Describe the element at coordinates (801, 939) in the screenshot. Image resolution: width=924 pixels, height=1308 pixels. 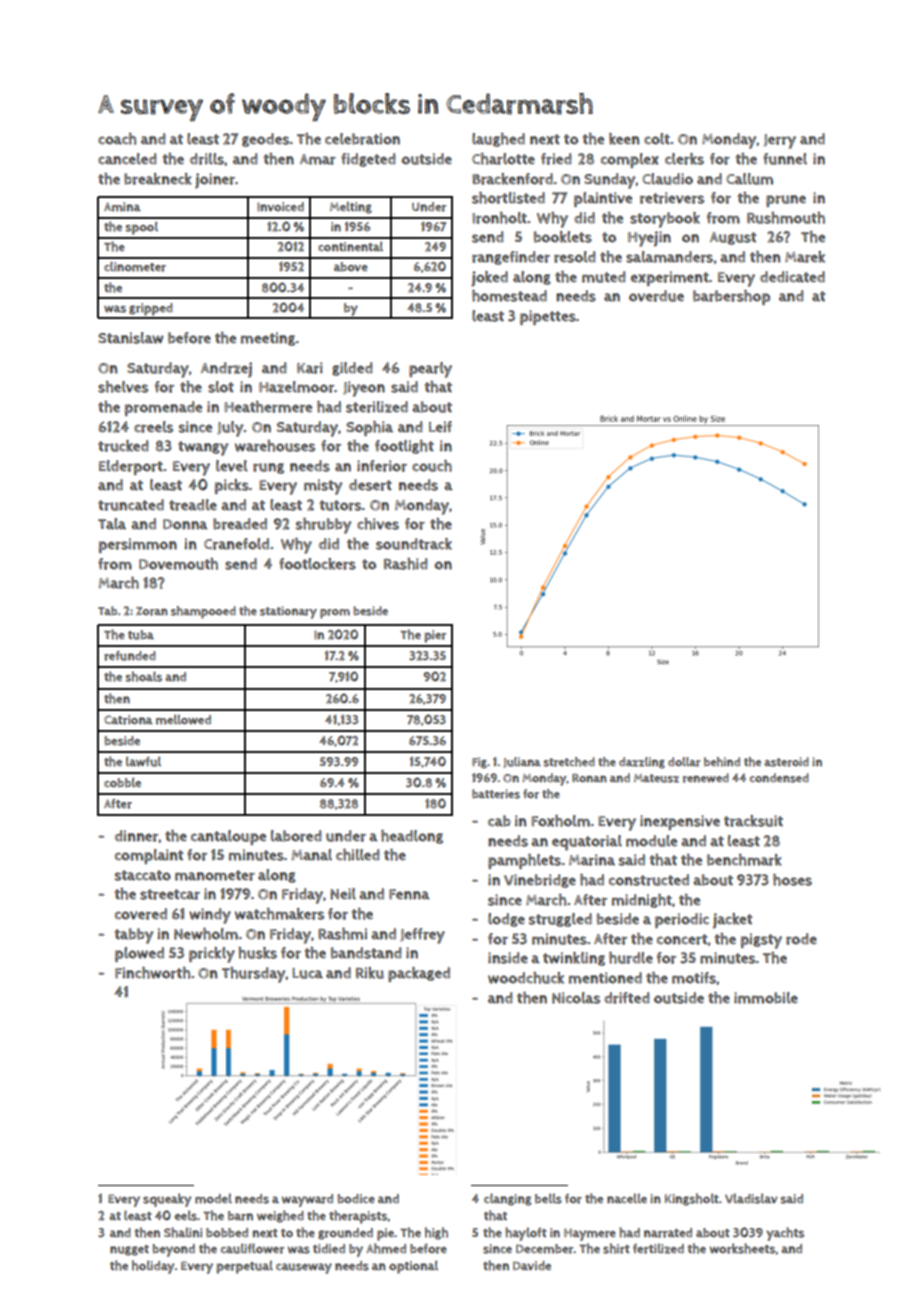
I see `rode` at that location.
